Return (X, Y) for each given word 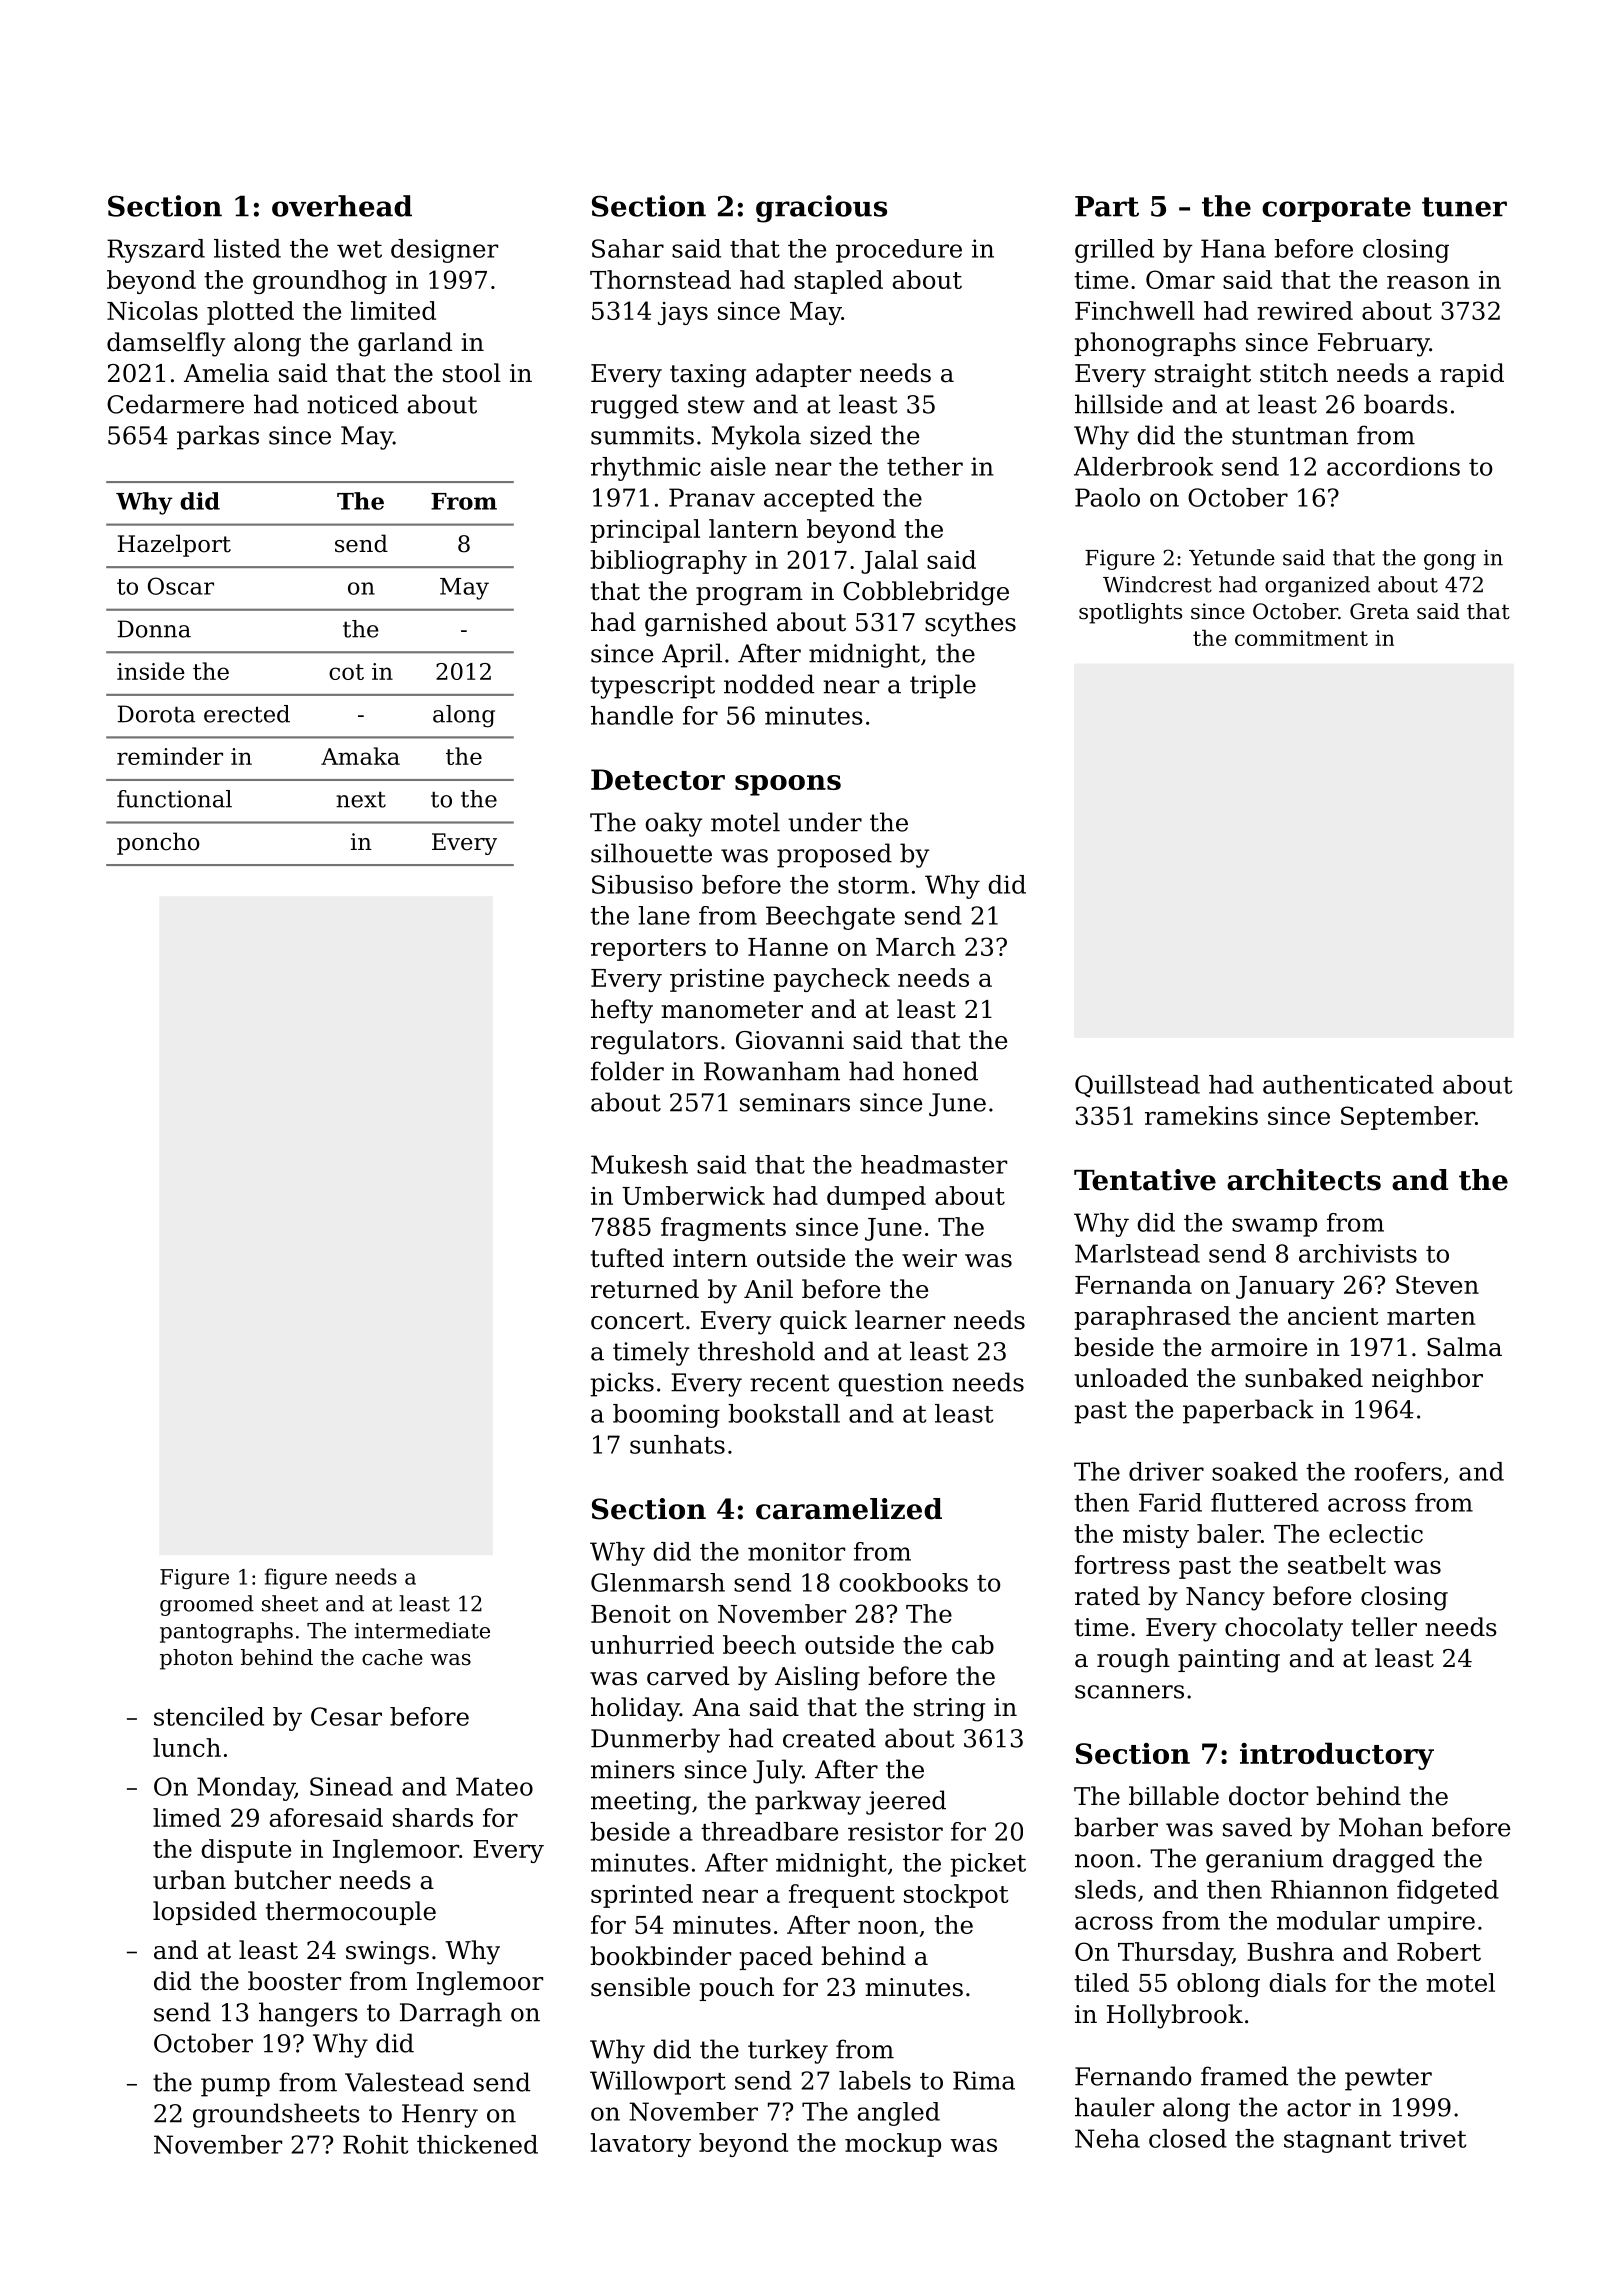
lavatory (640, 2145)
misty (1156, 1536)
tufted (627, 1258)
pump (235, 2087)
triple (943, 686)
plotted (250, 313)
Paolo (1107, 497)
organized (1317, 586)
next (361, 799)
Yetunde (1232, 557)
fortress (1122, 1564)
